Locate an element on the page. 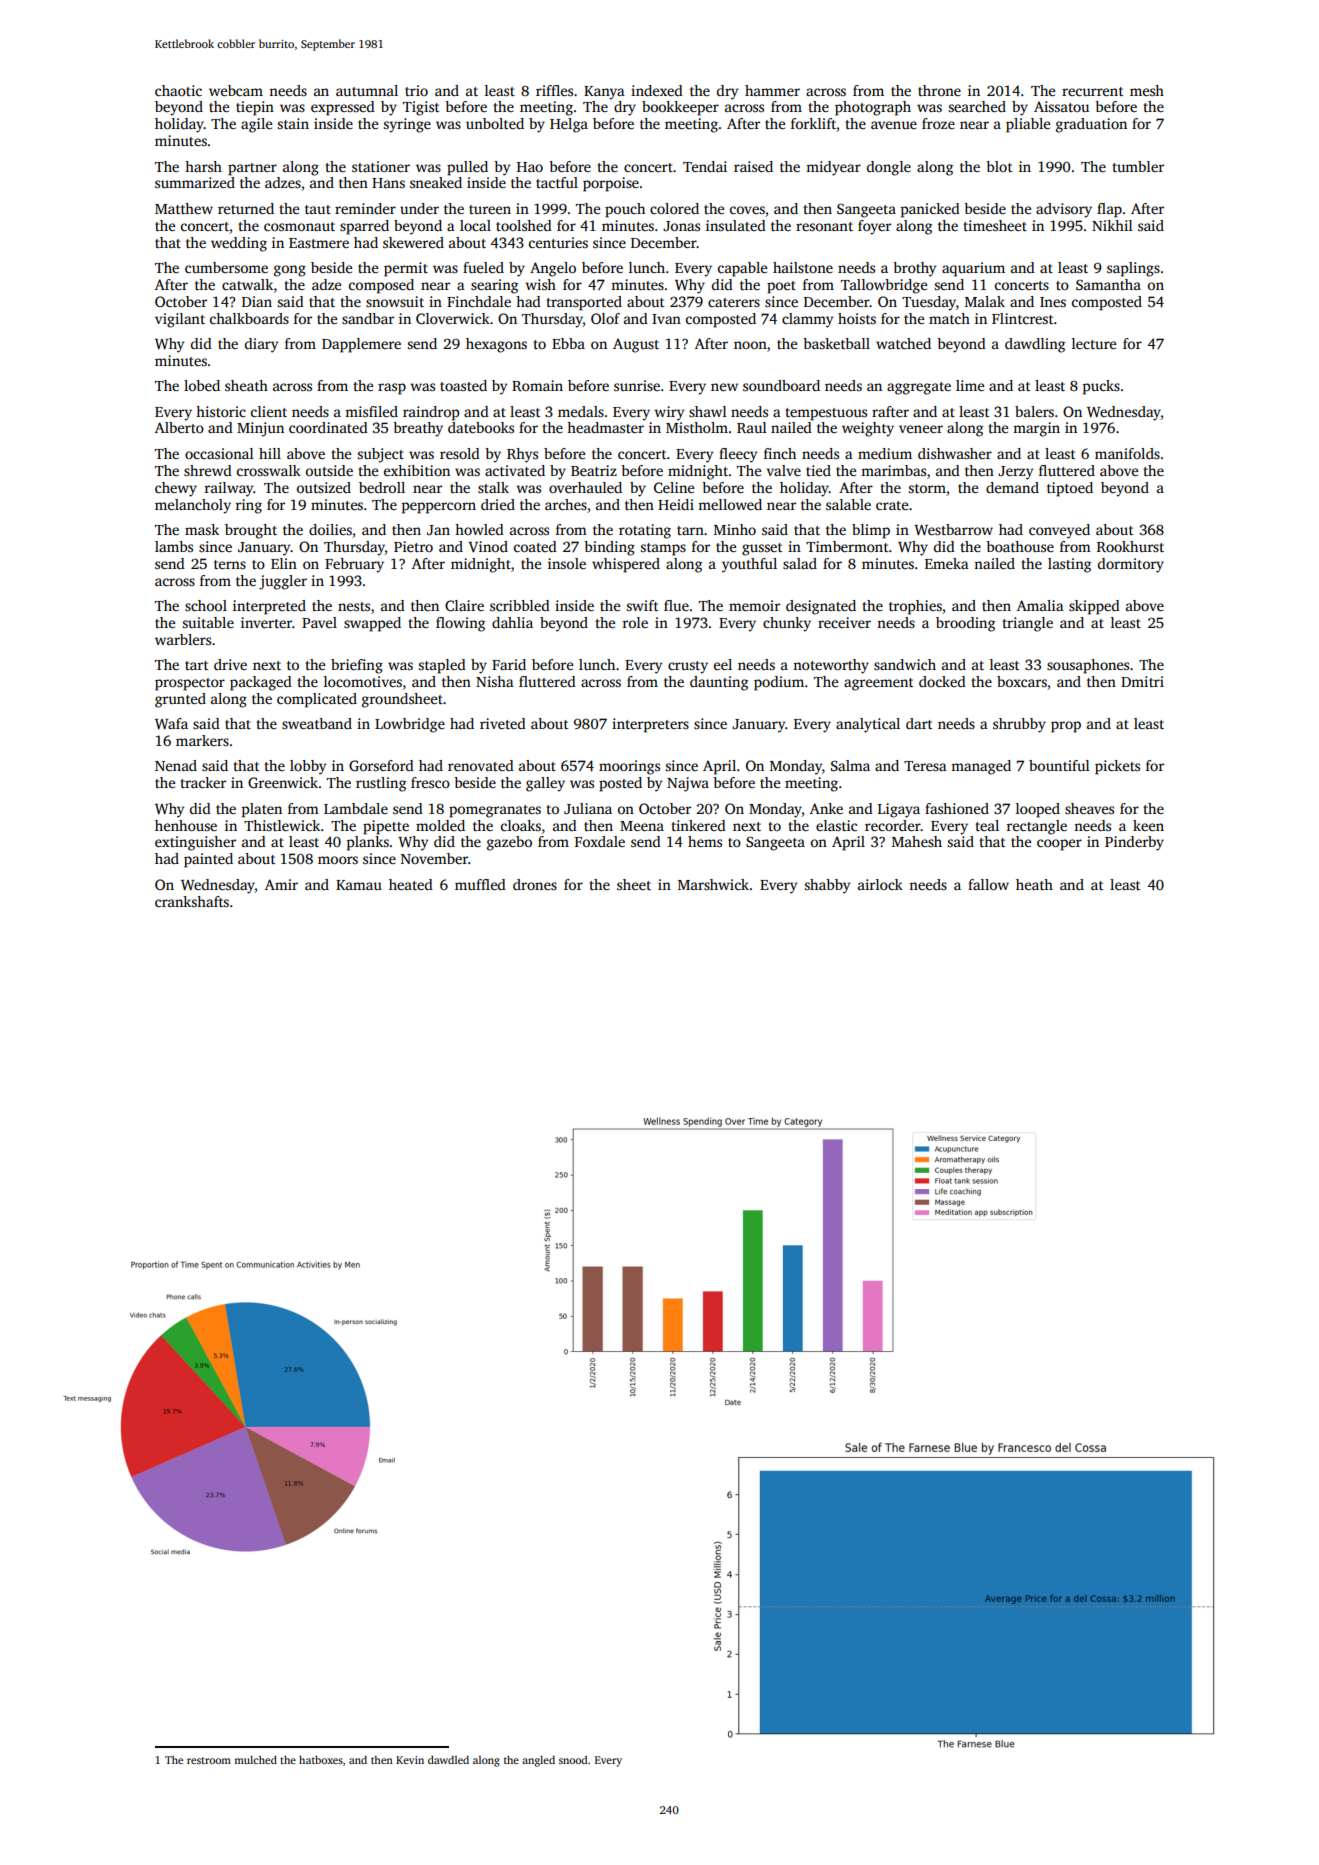  restroom is located at coordinates (209, 1760).
